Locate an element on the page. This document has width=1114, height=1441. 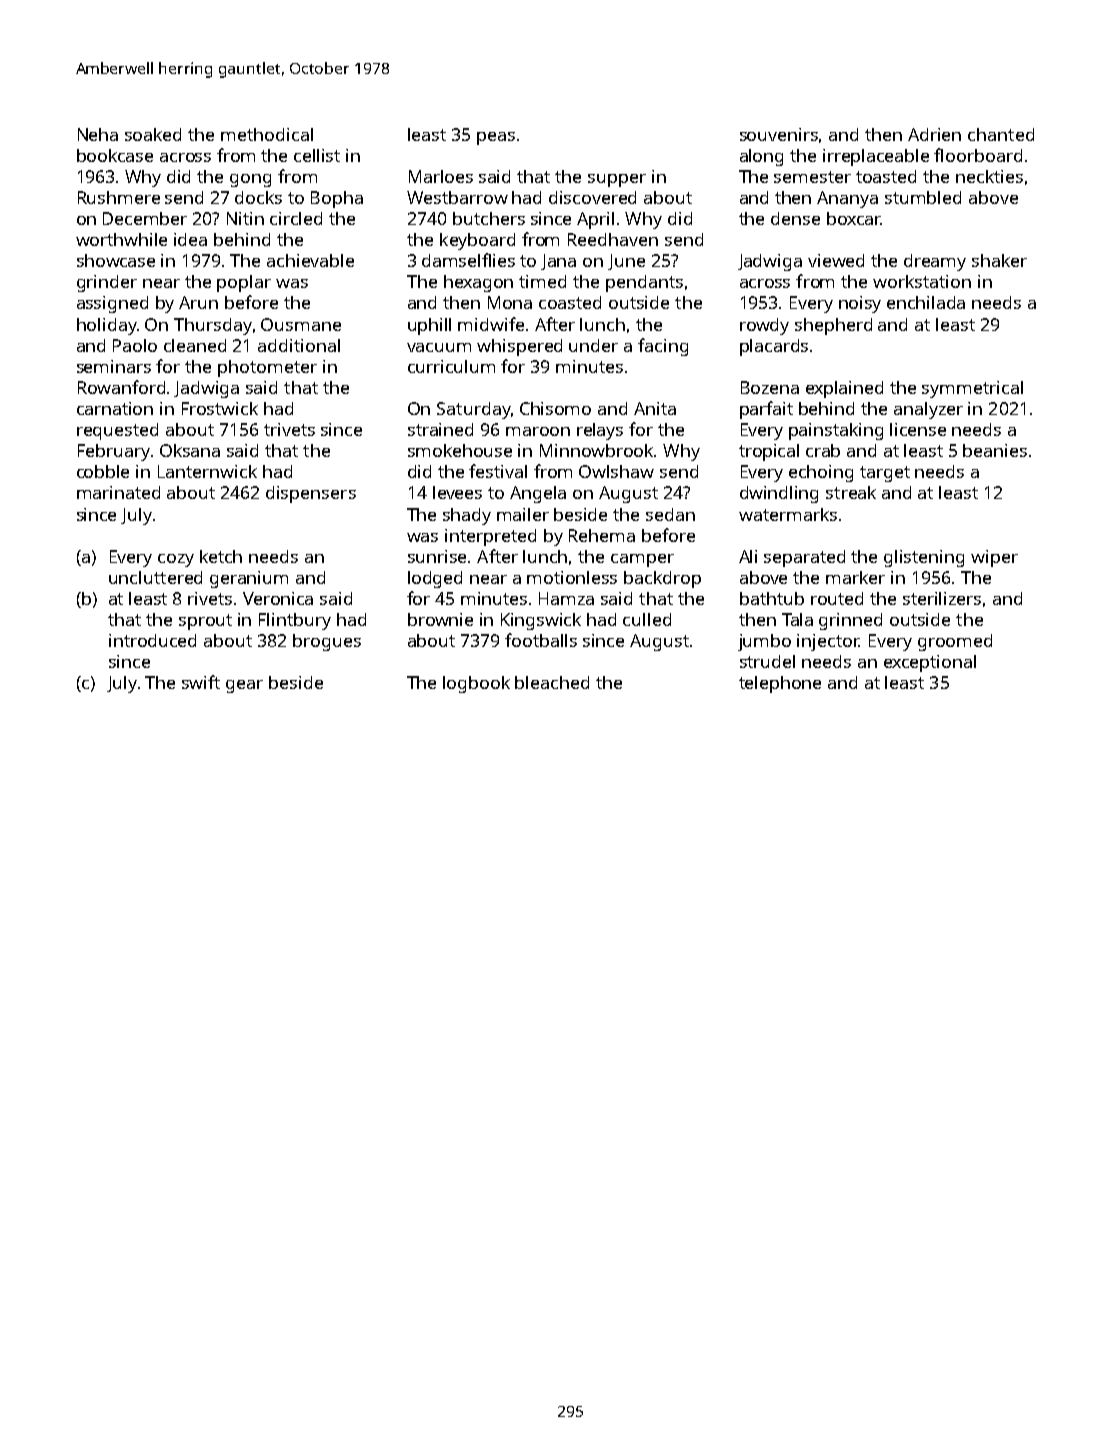
bookcase is located at coordinates (115, 155).
